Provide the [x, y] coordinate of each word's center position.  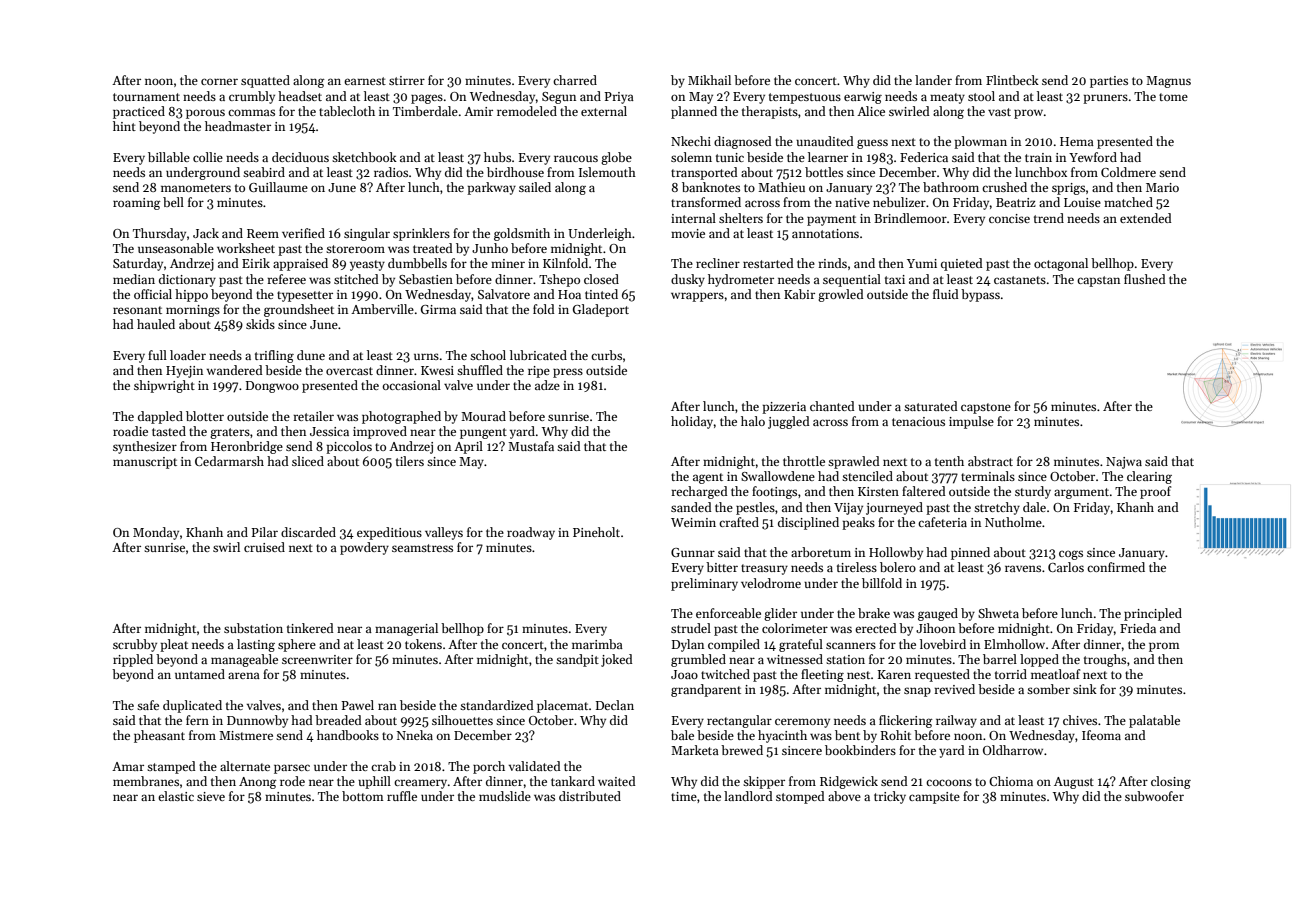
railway [956, 721]
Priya [619, 98]
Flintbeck [1012, 80]
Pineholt [596, 532]
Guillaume [278, 187]
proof [1155, 492]
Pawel [357, 705]
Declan [615, 705]
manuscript [145, 463]
